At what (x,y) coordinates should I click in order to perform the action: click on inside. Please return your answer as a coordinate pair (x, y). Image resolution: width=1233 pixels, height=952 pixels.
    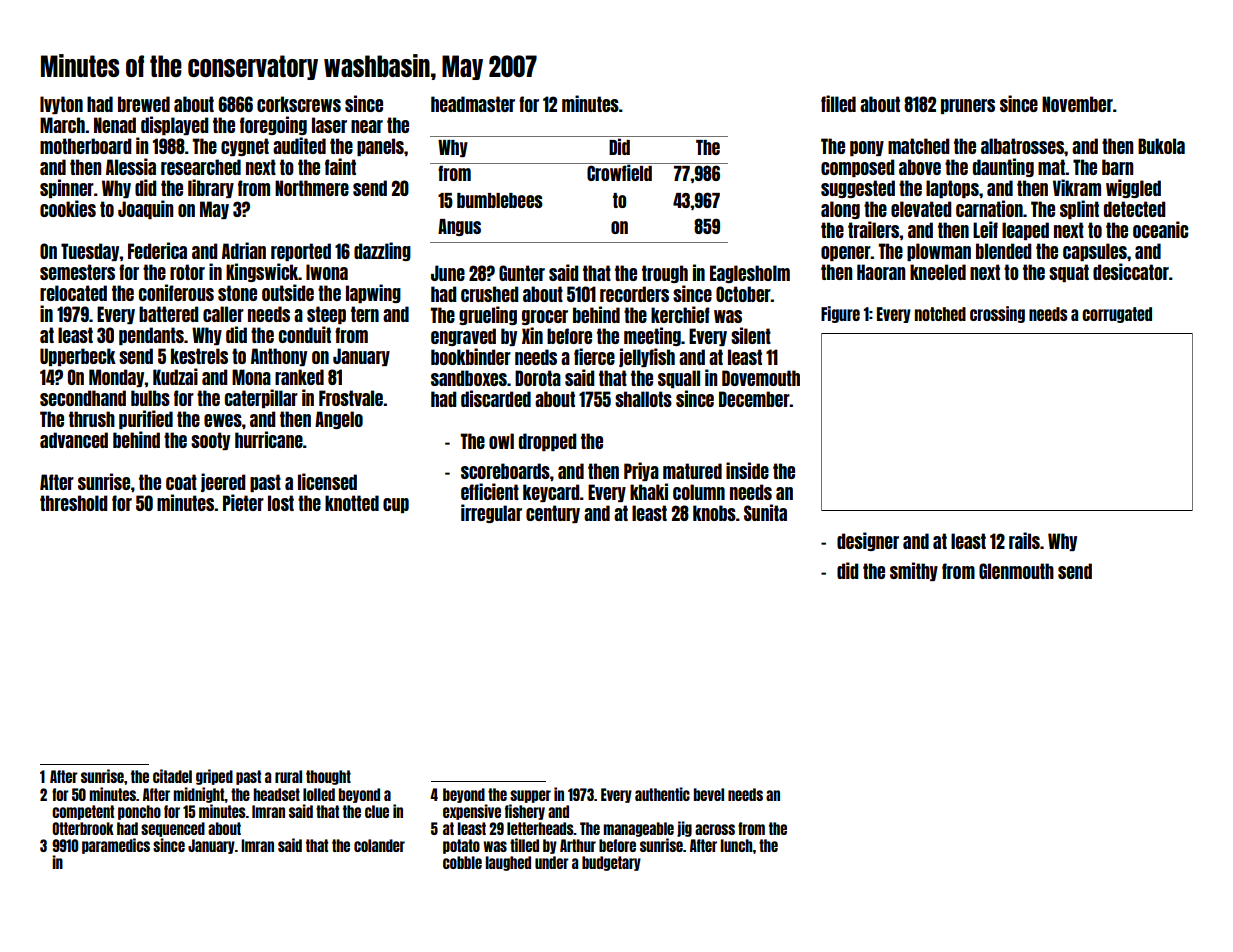
    Looking at the image, I should click on (747, 470).
